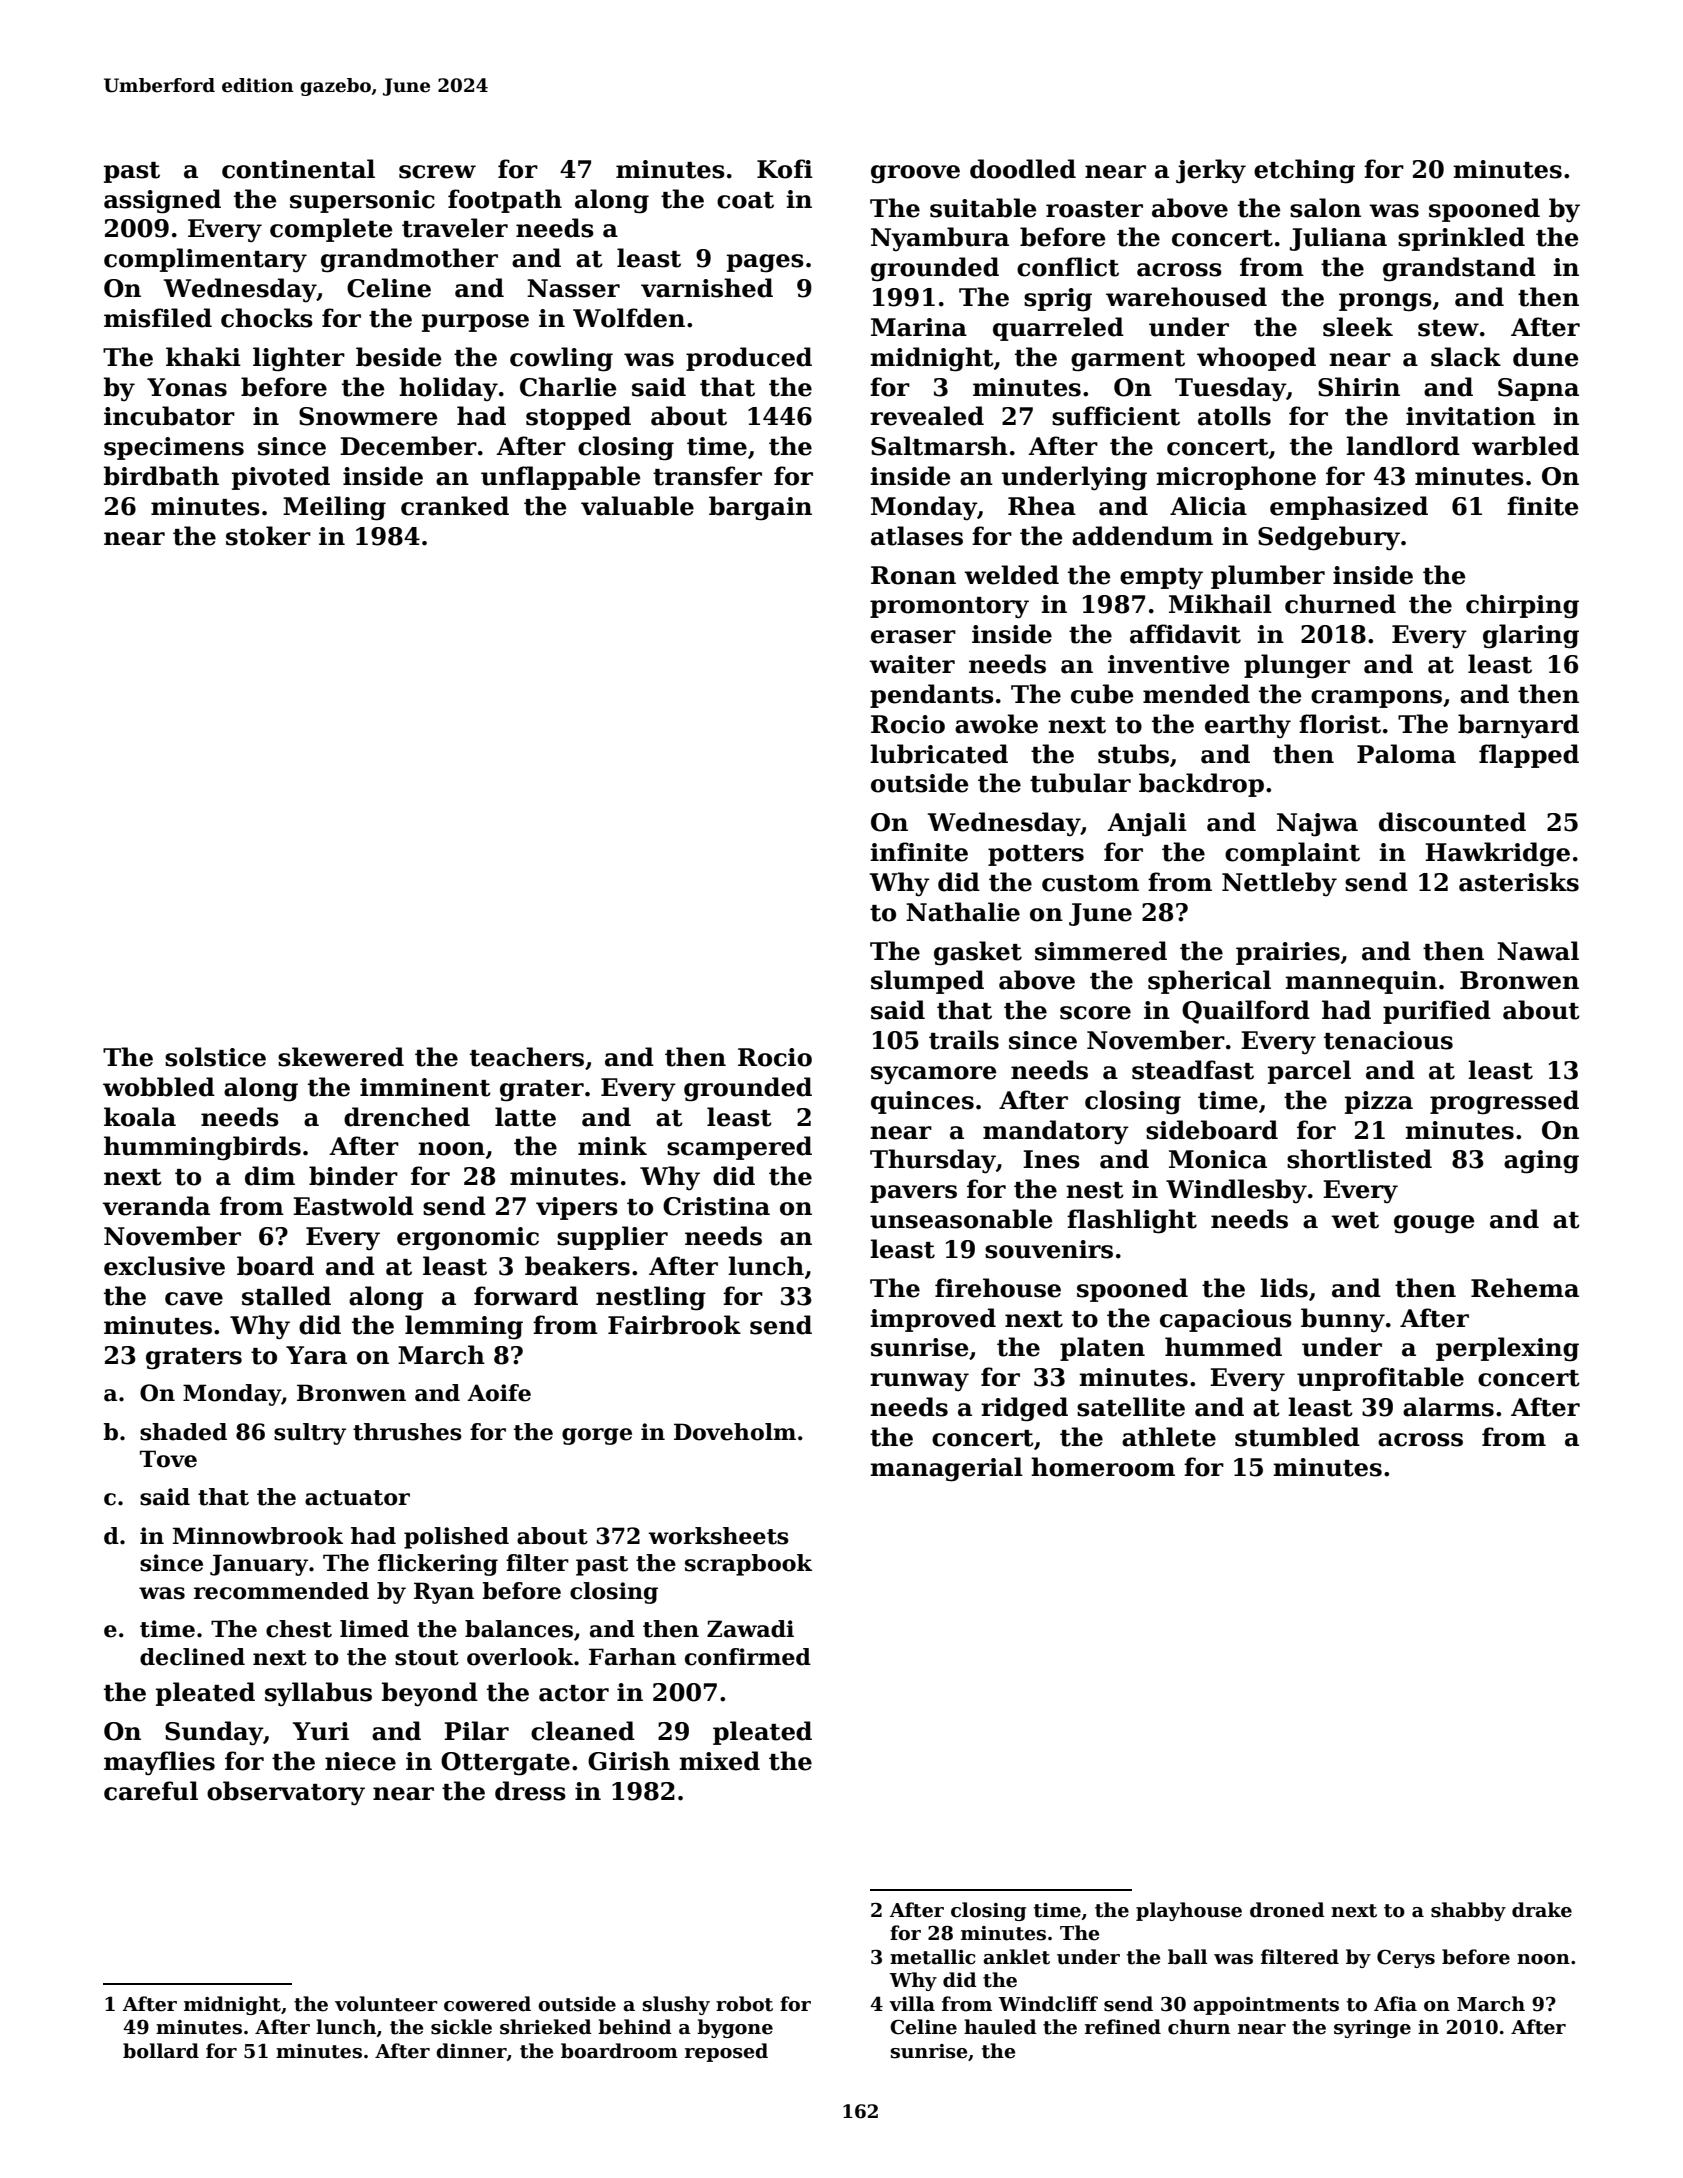 The height and width of the image is (2178, 1683). Describe the element at coordinates (1372, 2029) in the image. I see `syringe` at that location.
